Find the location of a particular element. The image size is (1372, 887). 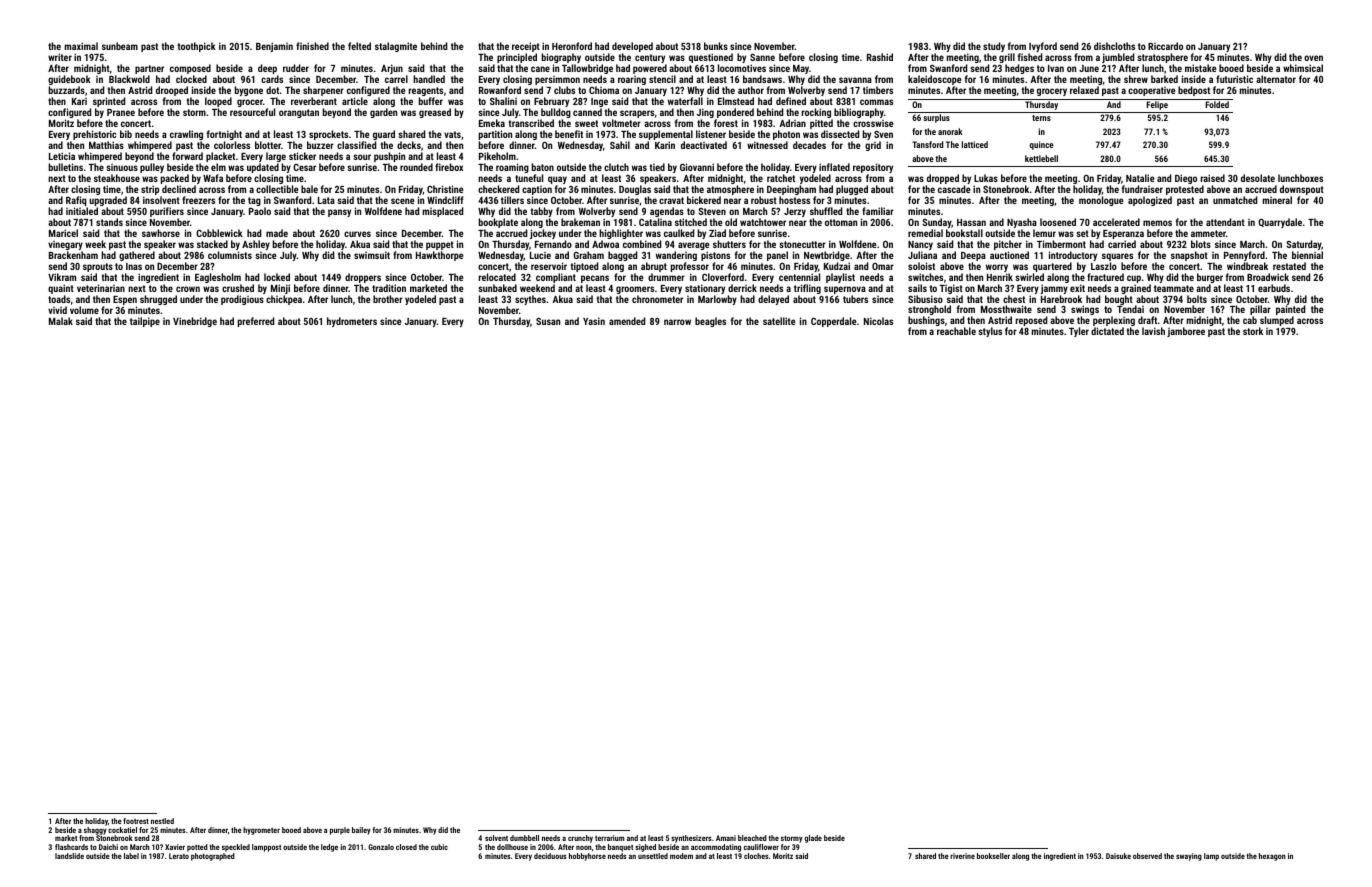

Tyler is located at coordinates (1079, 332).
